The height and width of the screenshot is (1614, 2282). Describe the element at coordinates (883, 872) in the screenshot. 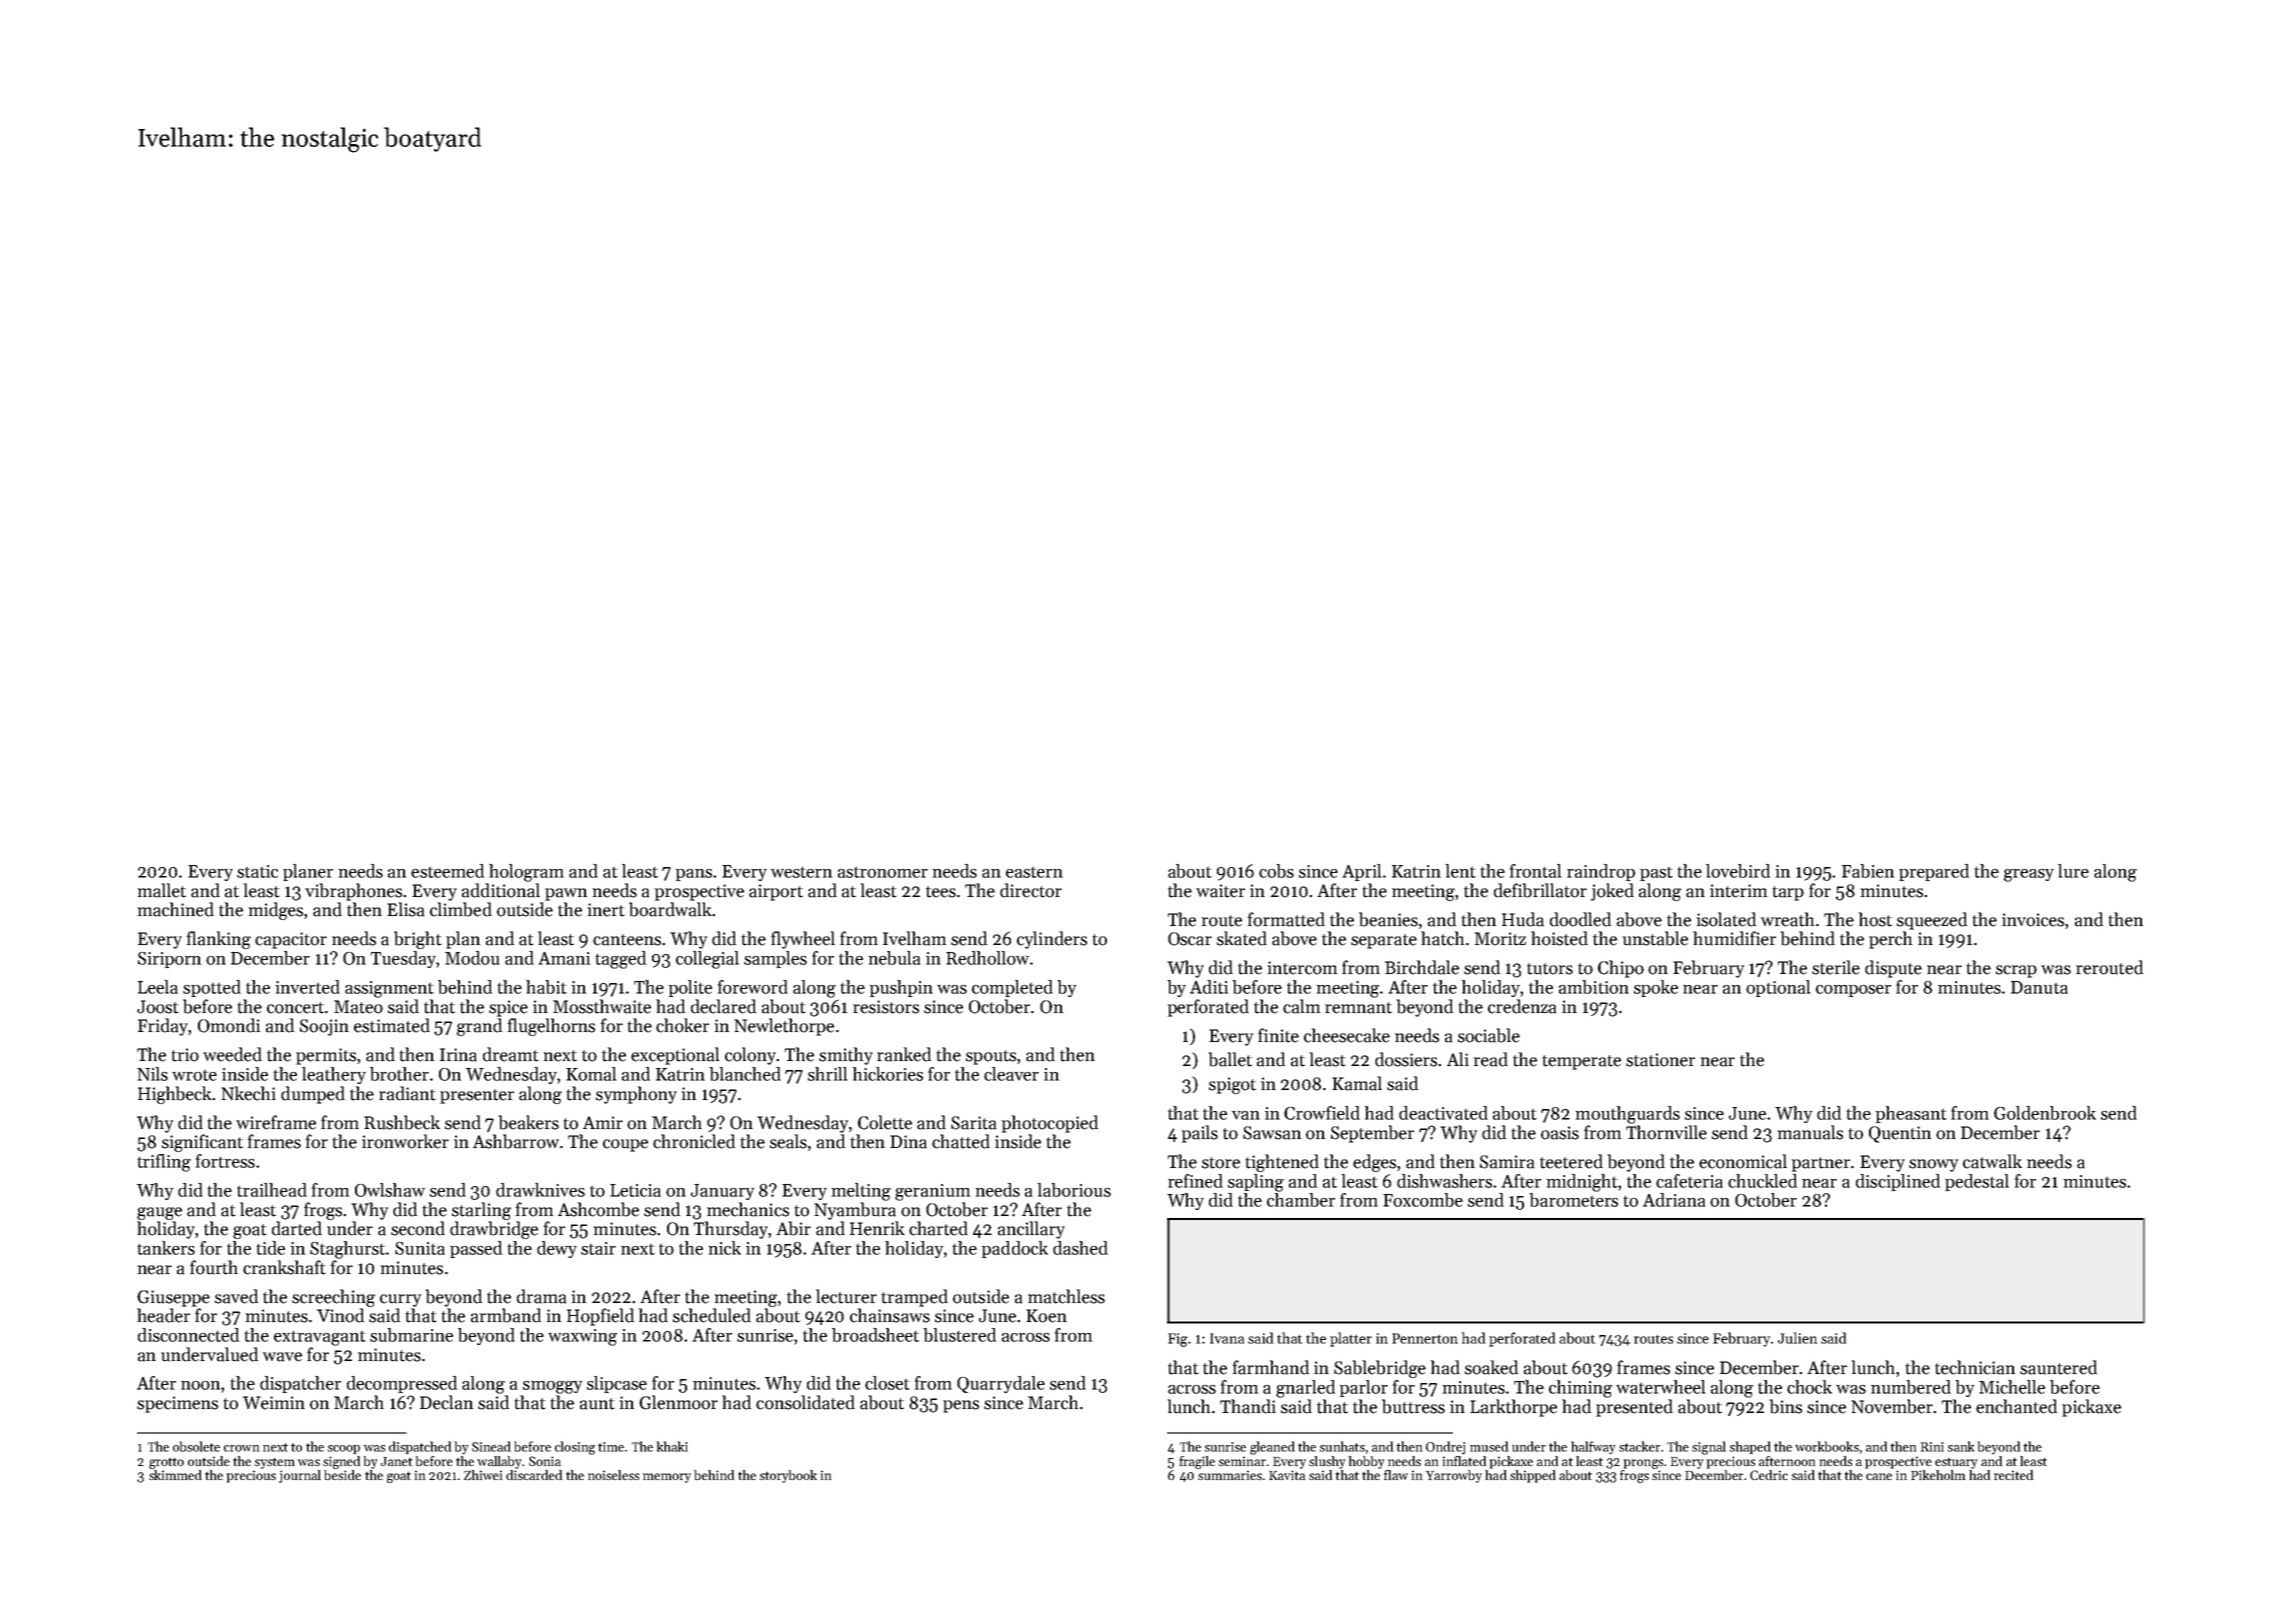

I see `astronomer` at that location.
